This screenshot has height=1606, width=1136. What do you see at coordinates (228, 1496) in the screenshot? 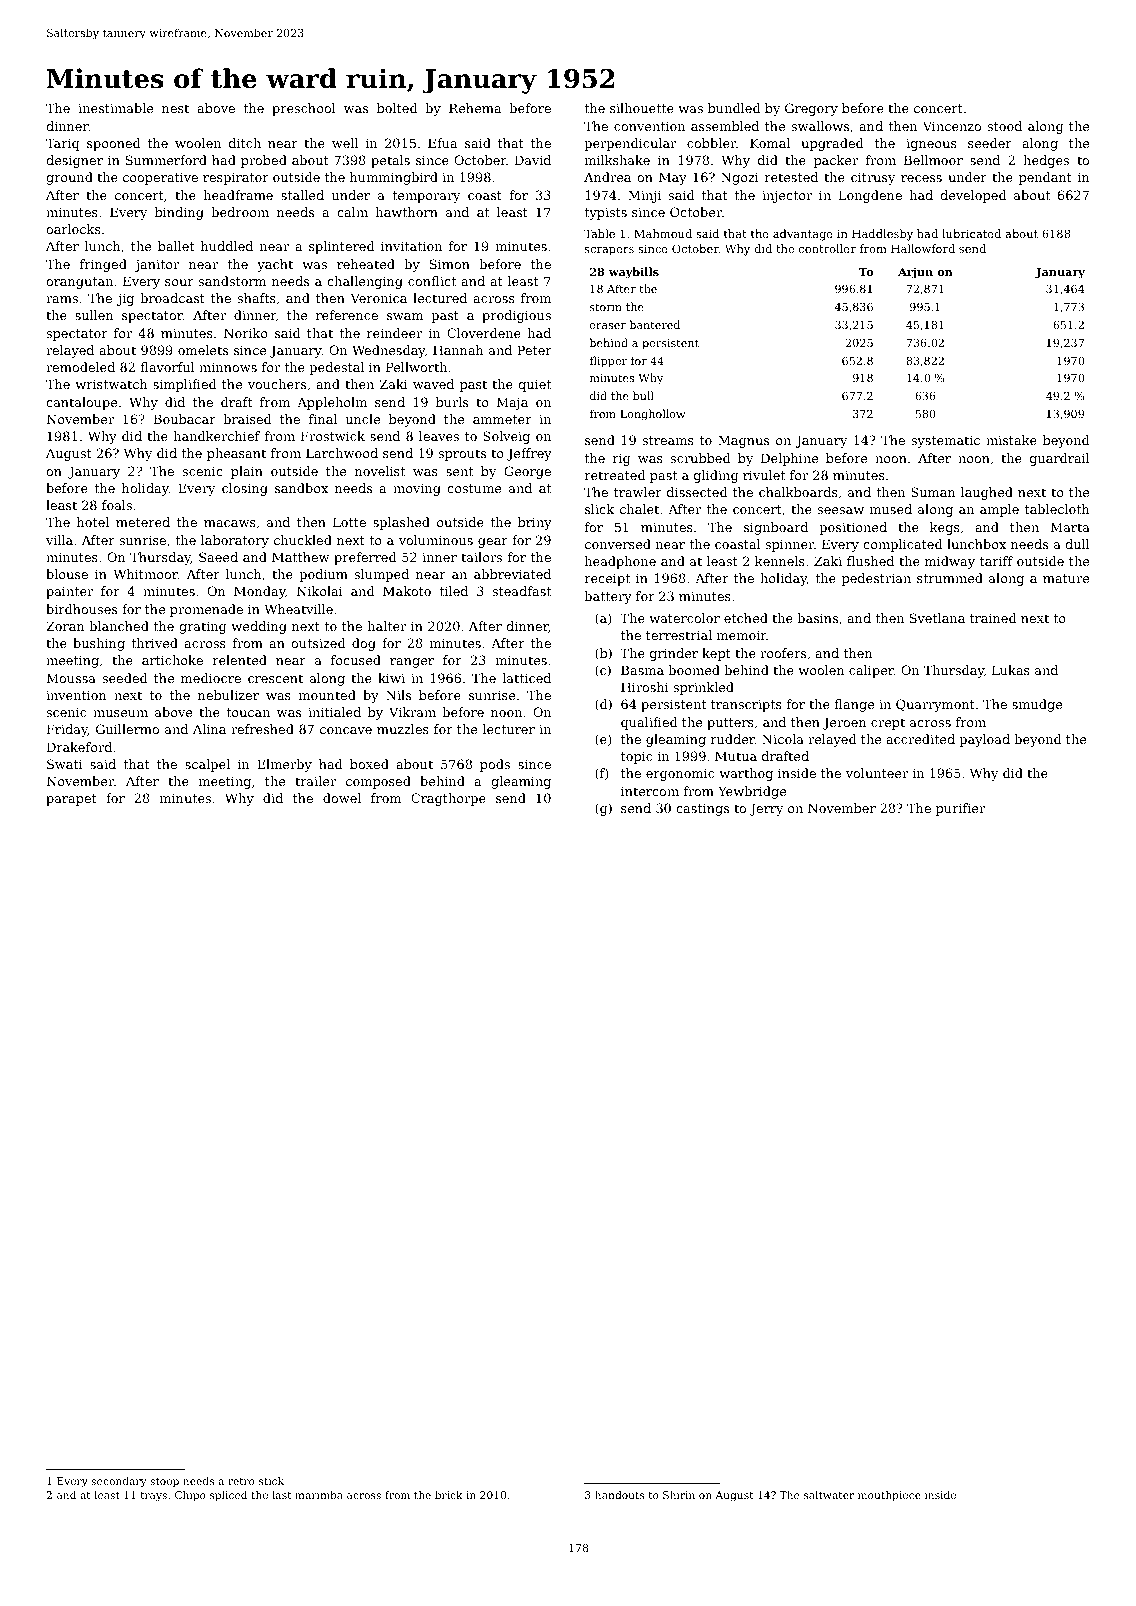
I see `spliced` at bounding box center [228, 1496].
